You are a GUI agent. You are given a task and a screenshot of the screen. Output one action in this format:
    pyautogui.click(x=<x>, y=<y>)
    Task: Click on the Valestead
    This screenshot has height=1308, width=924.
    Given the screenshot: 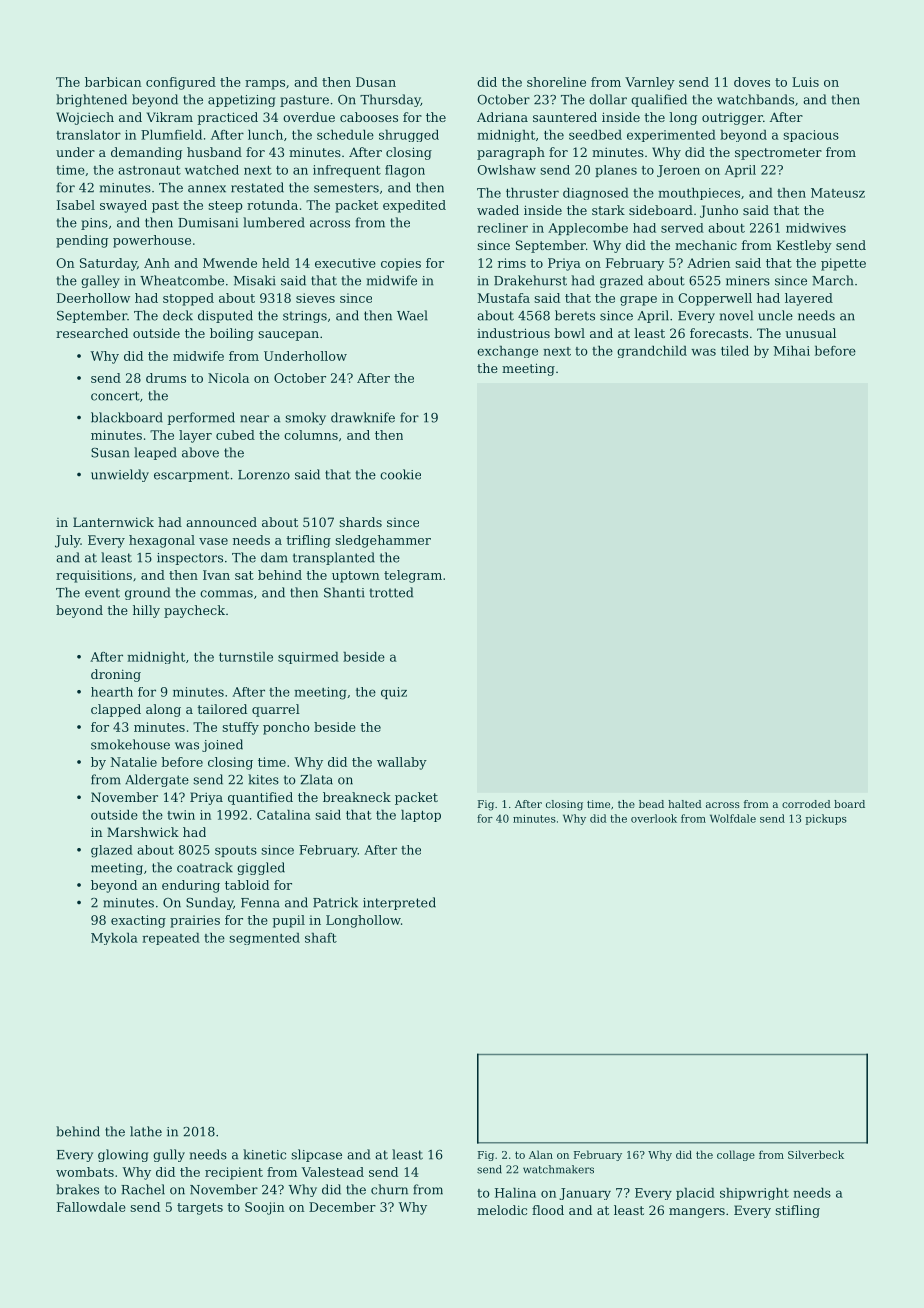 What is the action you would take?
    pyautogui.click(x=333, y=1172)
